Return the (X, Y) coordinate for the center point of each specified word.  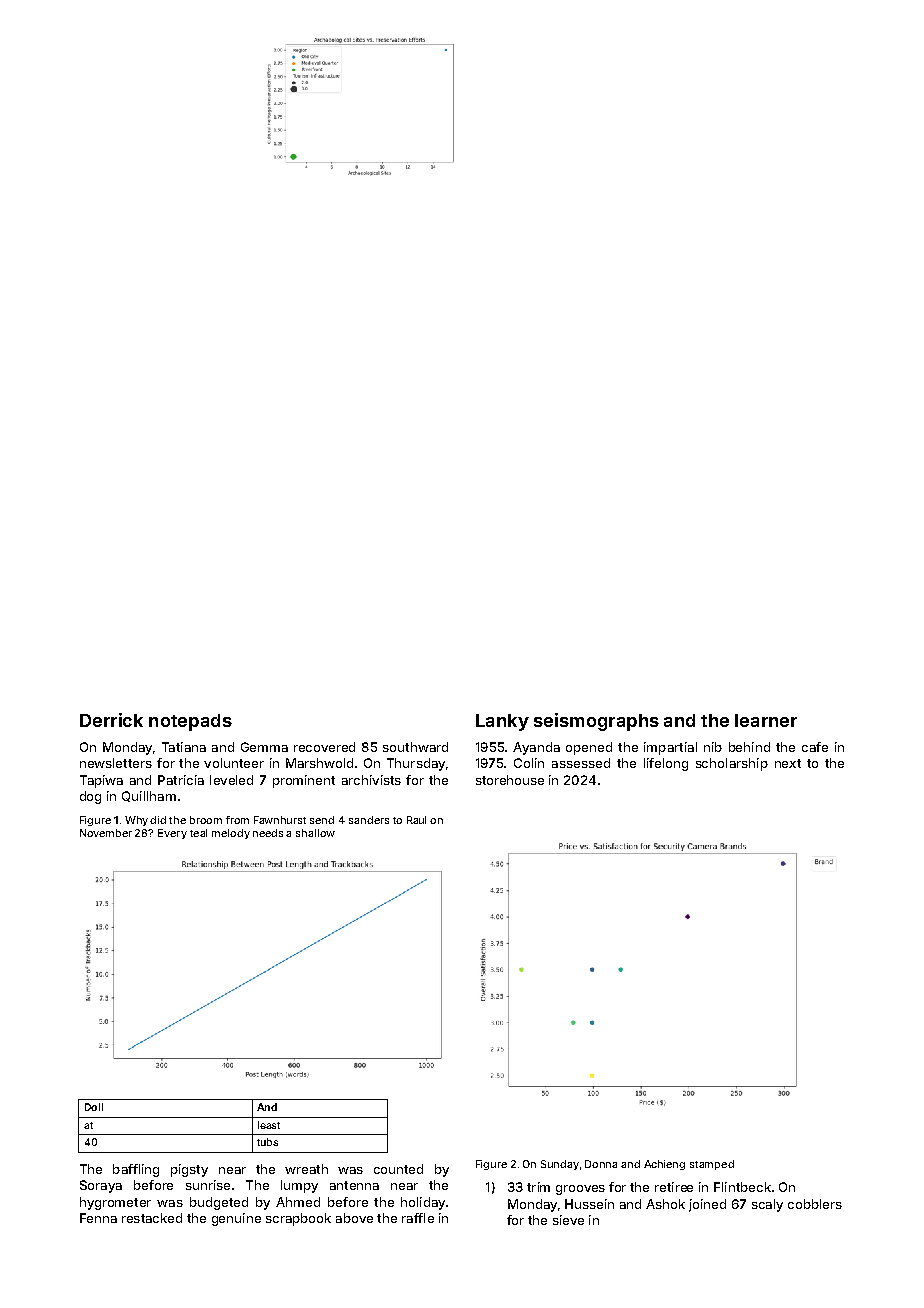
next (788, 763)
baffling (136, 1170)
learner (766, 720)
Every (172, 834)
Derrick (111, 720)
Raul (416, 820)
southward (415, 747)
